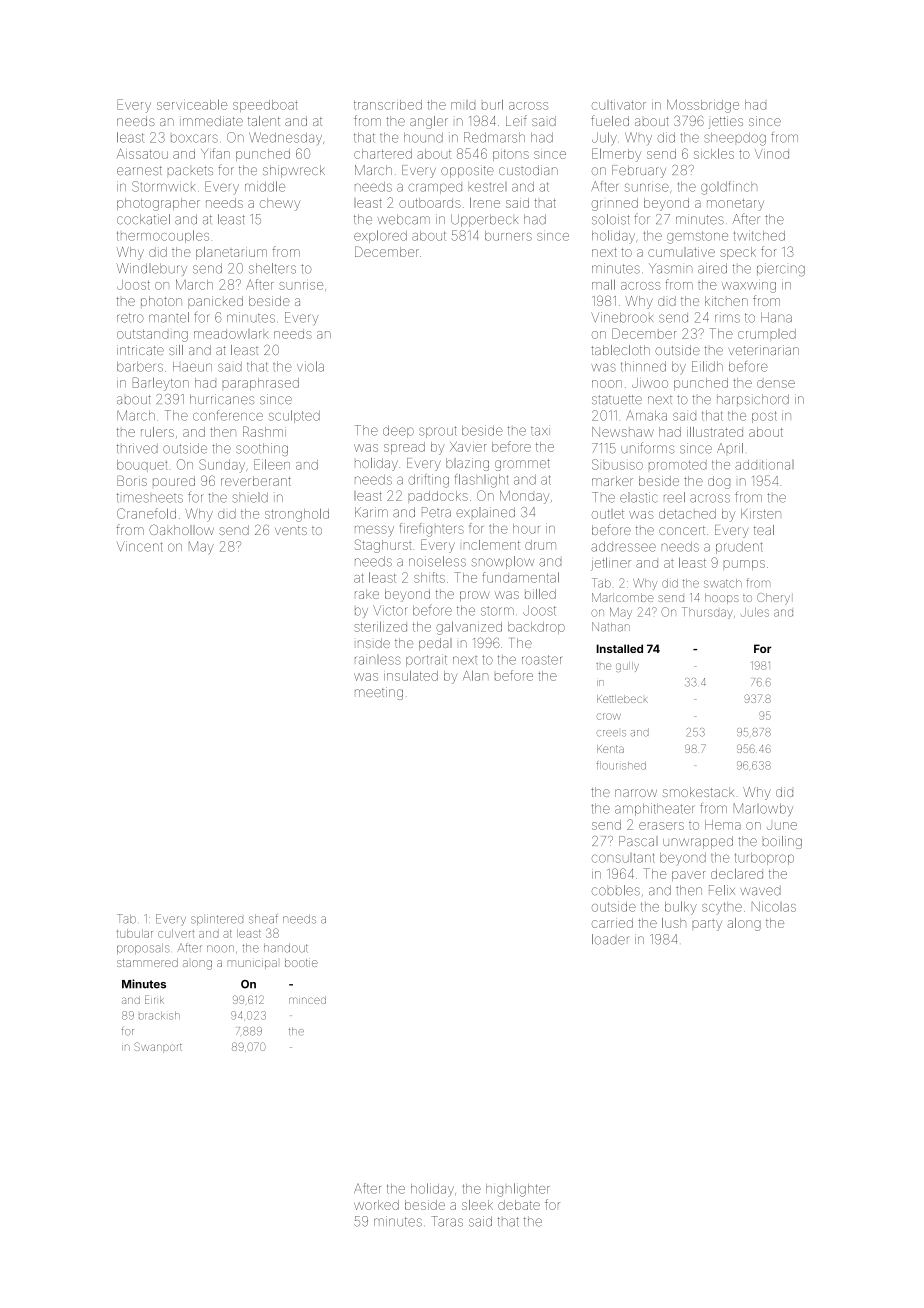 The width and height of the image is (924, 1308). I want to click on worked, so click(376, 1205).
